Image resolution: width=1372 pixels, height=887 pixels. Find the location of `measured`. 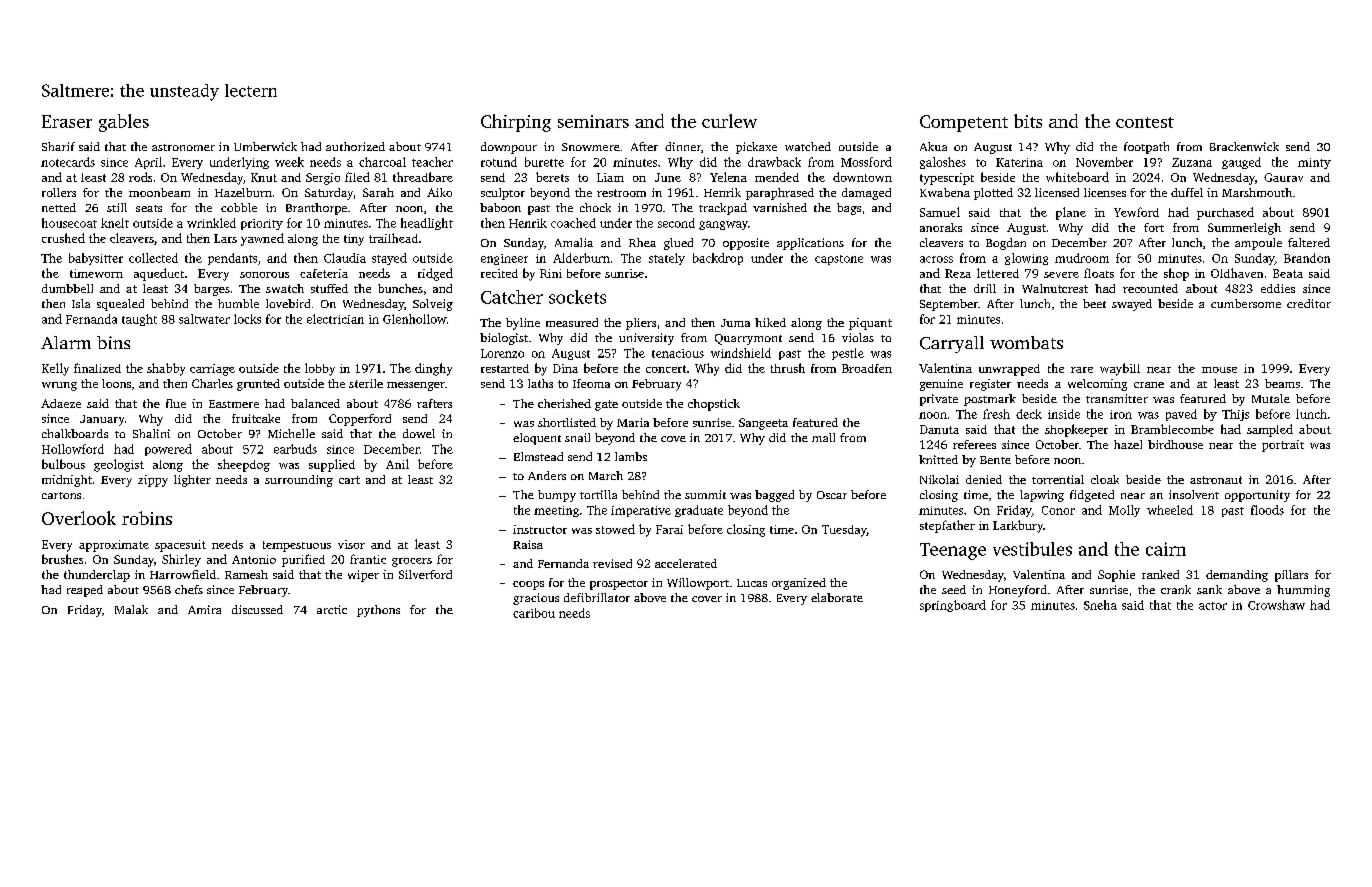

measured is located at coordinates (572, 322).
